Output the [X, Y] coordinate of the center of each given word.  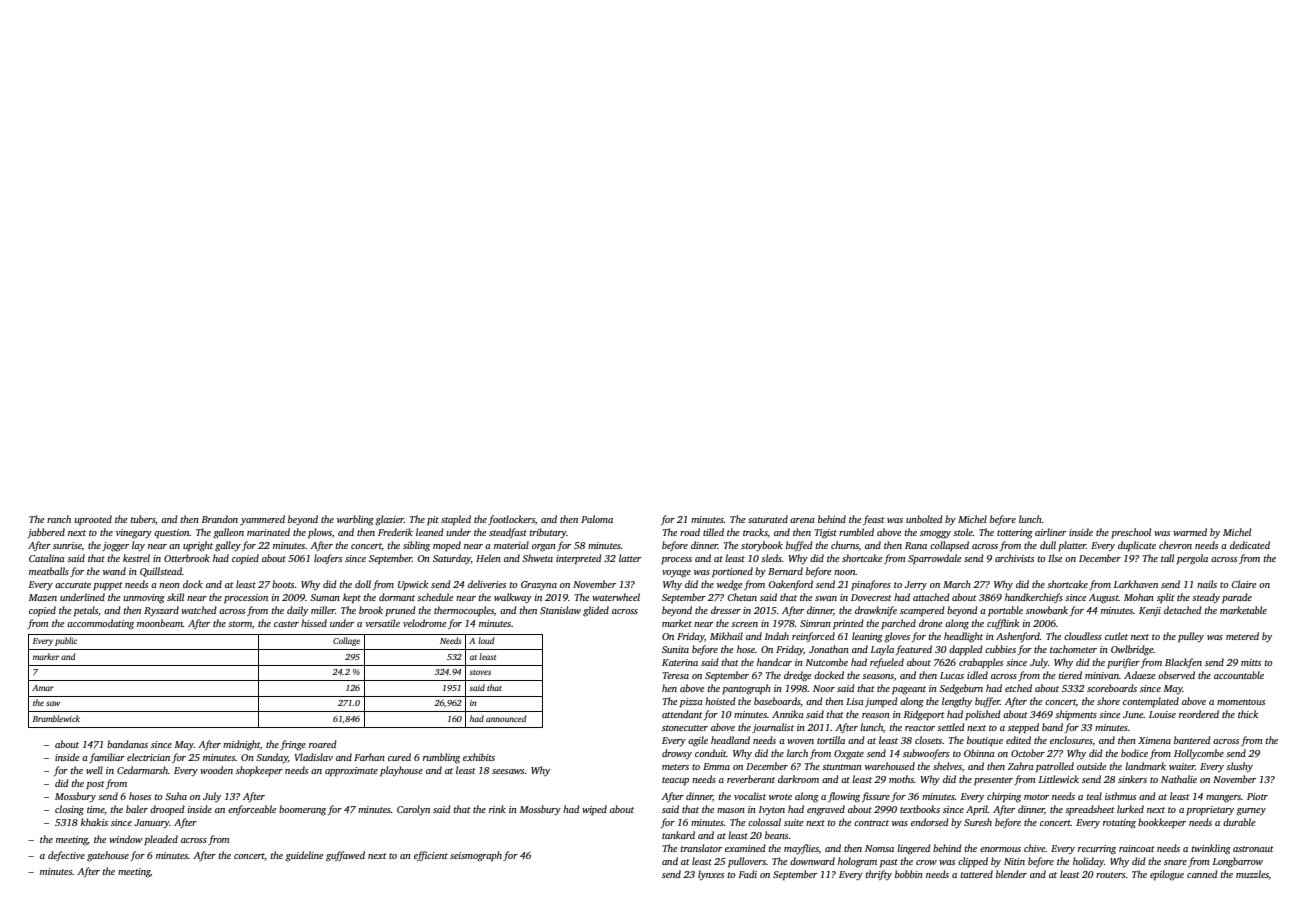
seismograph [476, 856]
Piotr [1257, 796]
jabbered [46, 533]
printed [848, 624]
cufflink [1003, 624]
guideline [304, 856]
